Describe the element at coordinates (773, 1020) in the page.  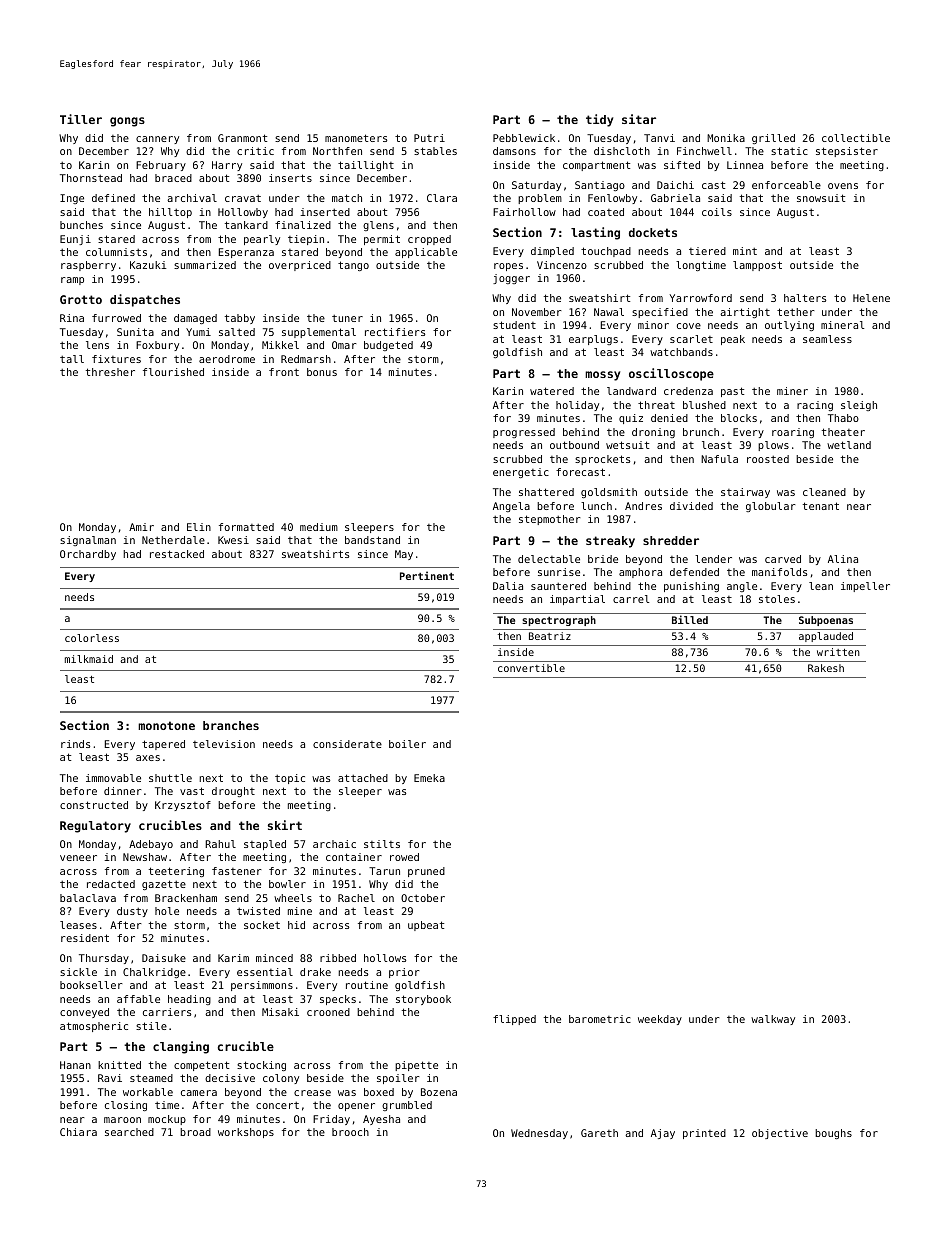
I see `walkway` at that location.
